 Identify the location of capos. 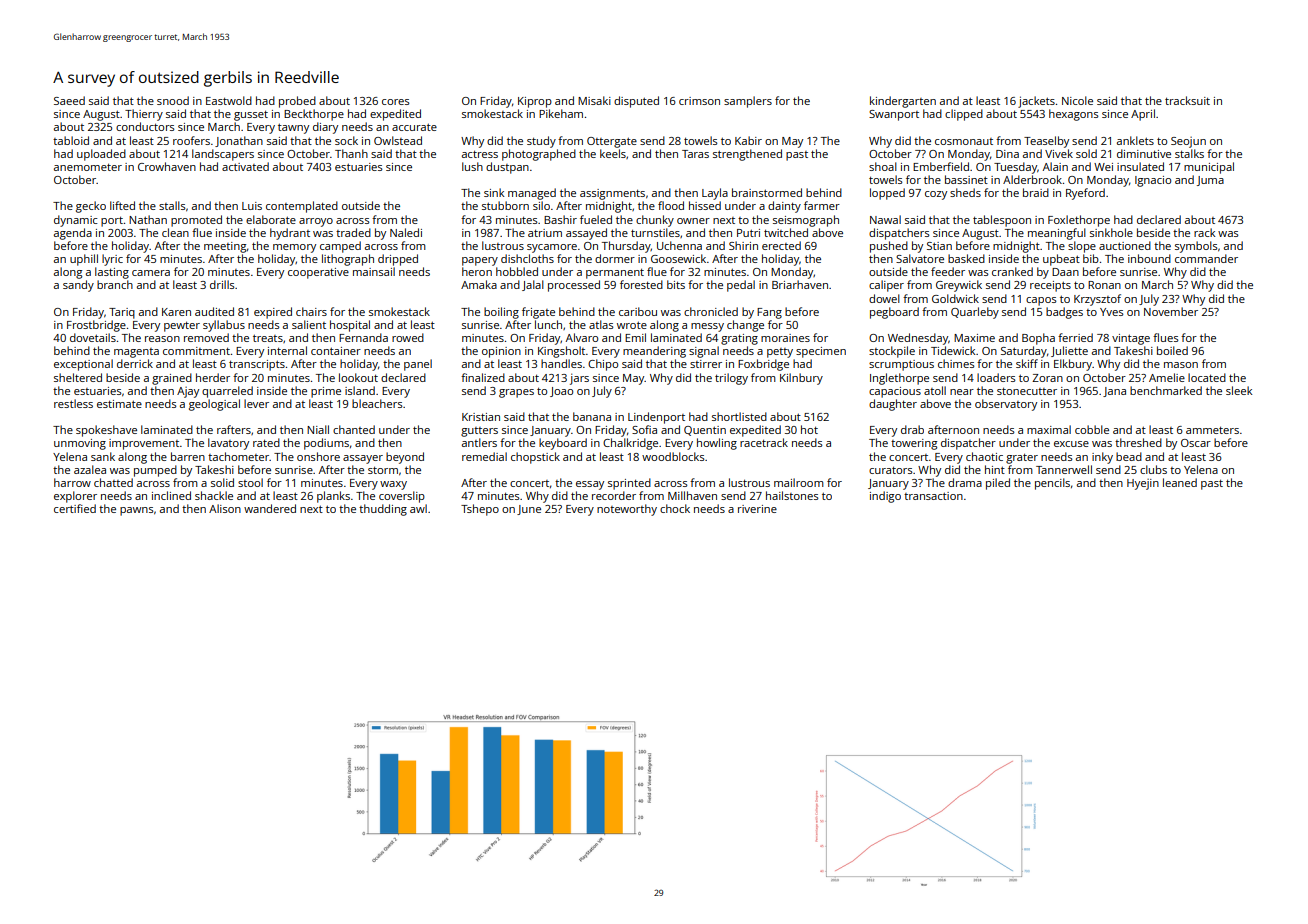
(1041, 301).
